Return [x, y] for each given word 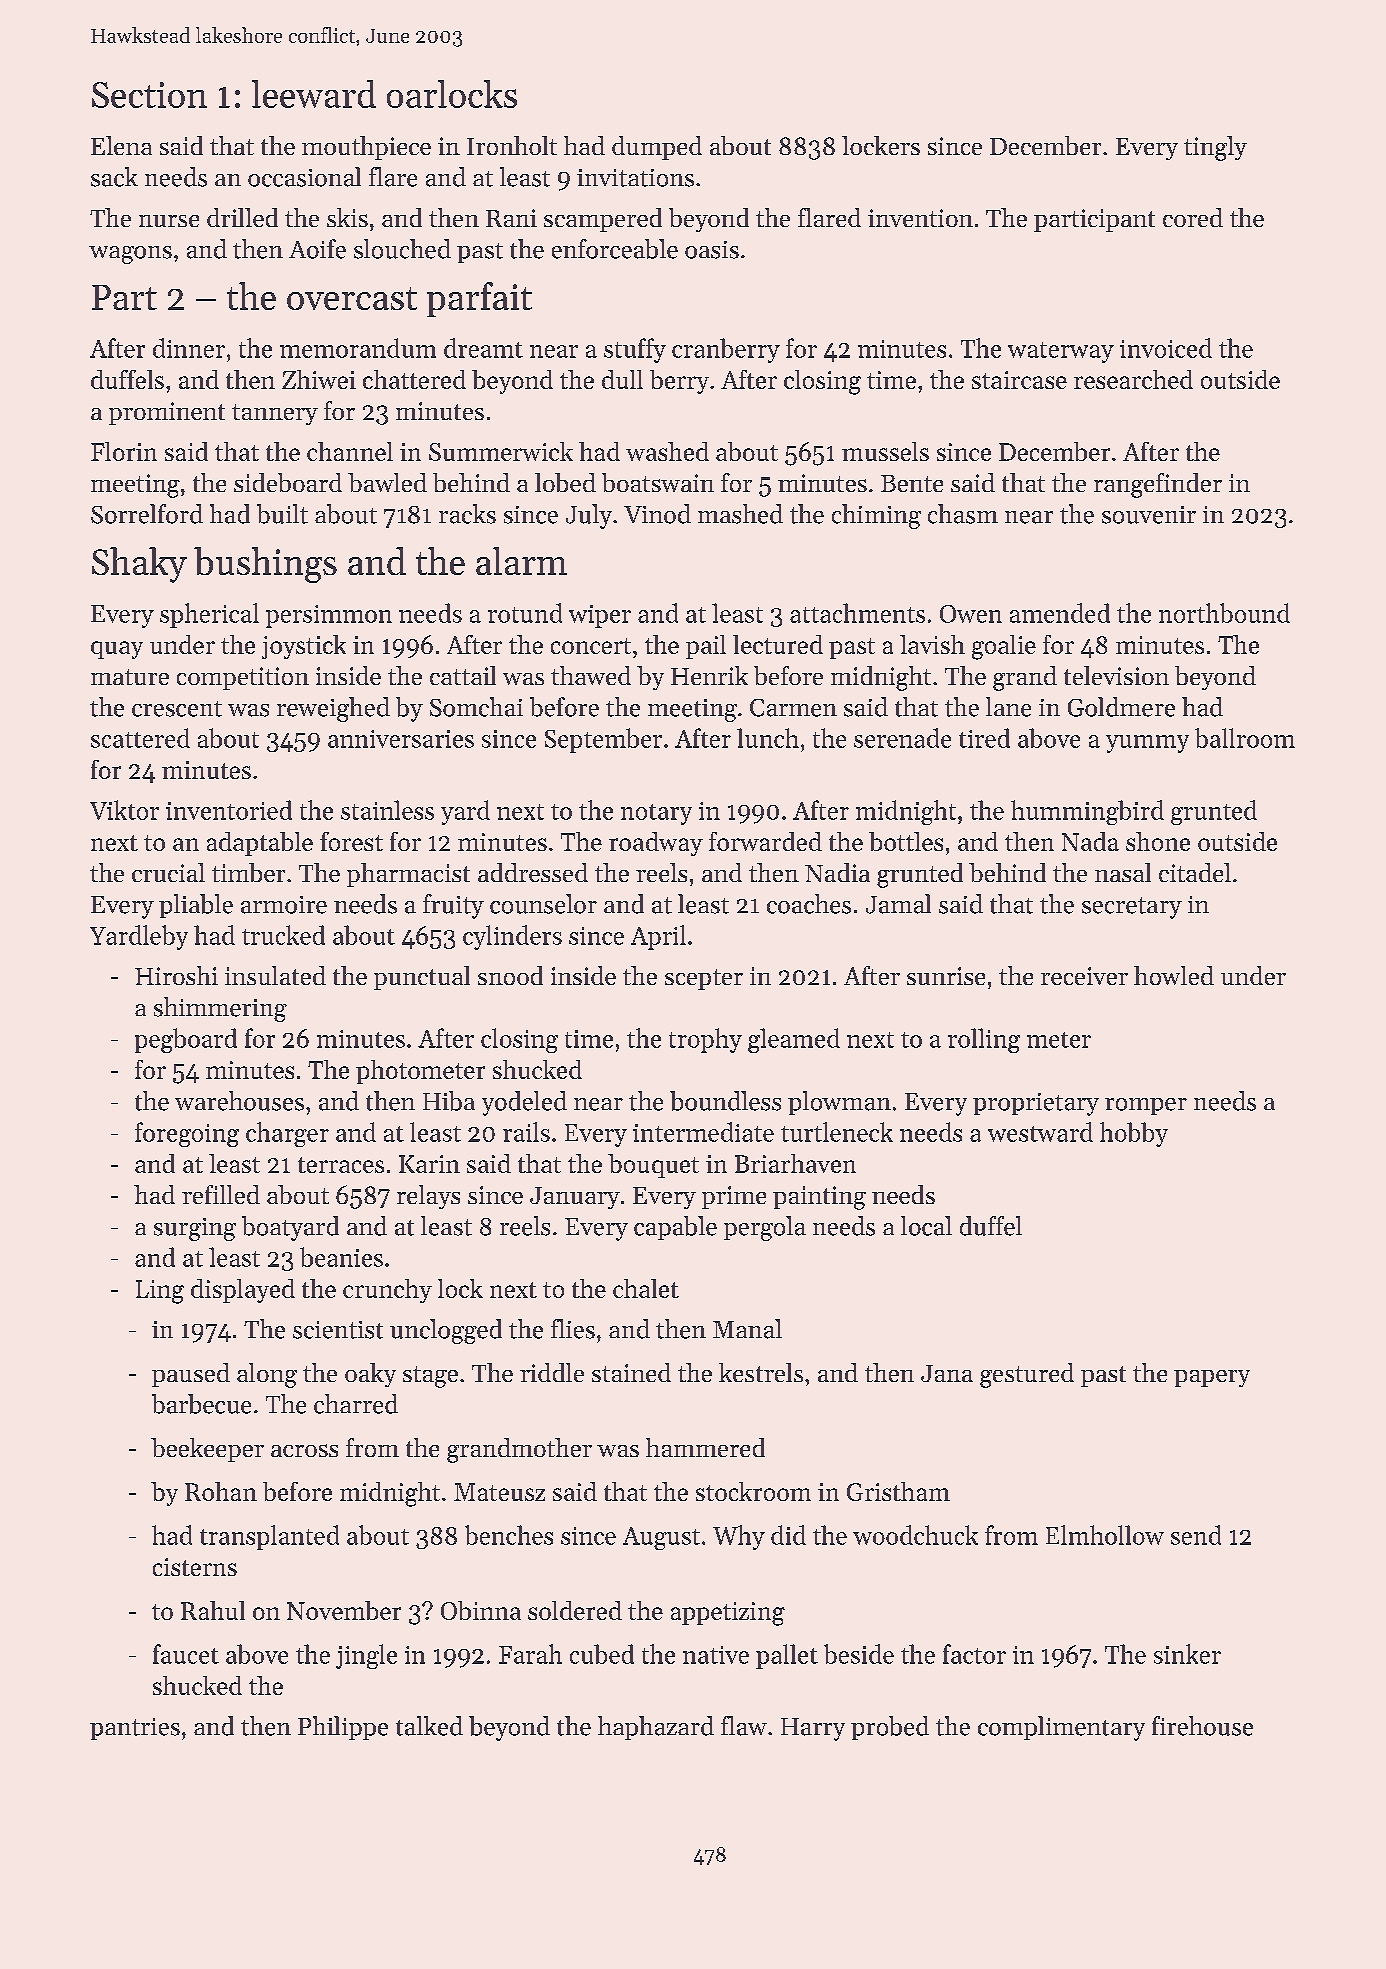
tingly [1215, 148]
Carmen [793, 708]
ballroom [1245, 738]
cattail [463, 675]
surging [195, 1229]
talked [429, 1726]
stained [631, 1372]
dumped [657, 148]
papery [1212, 1378]
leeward [314, 94]
